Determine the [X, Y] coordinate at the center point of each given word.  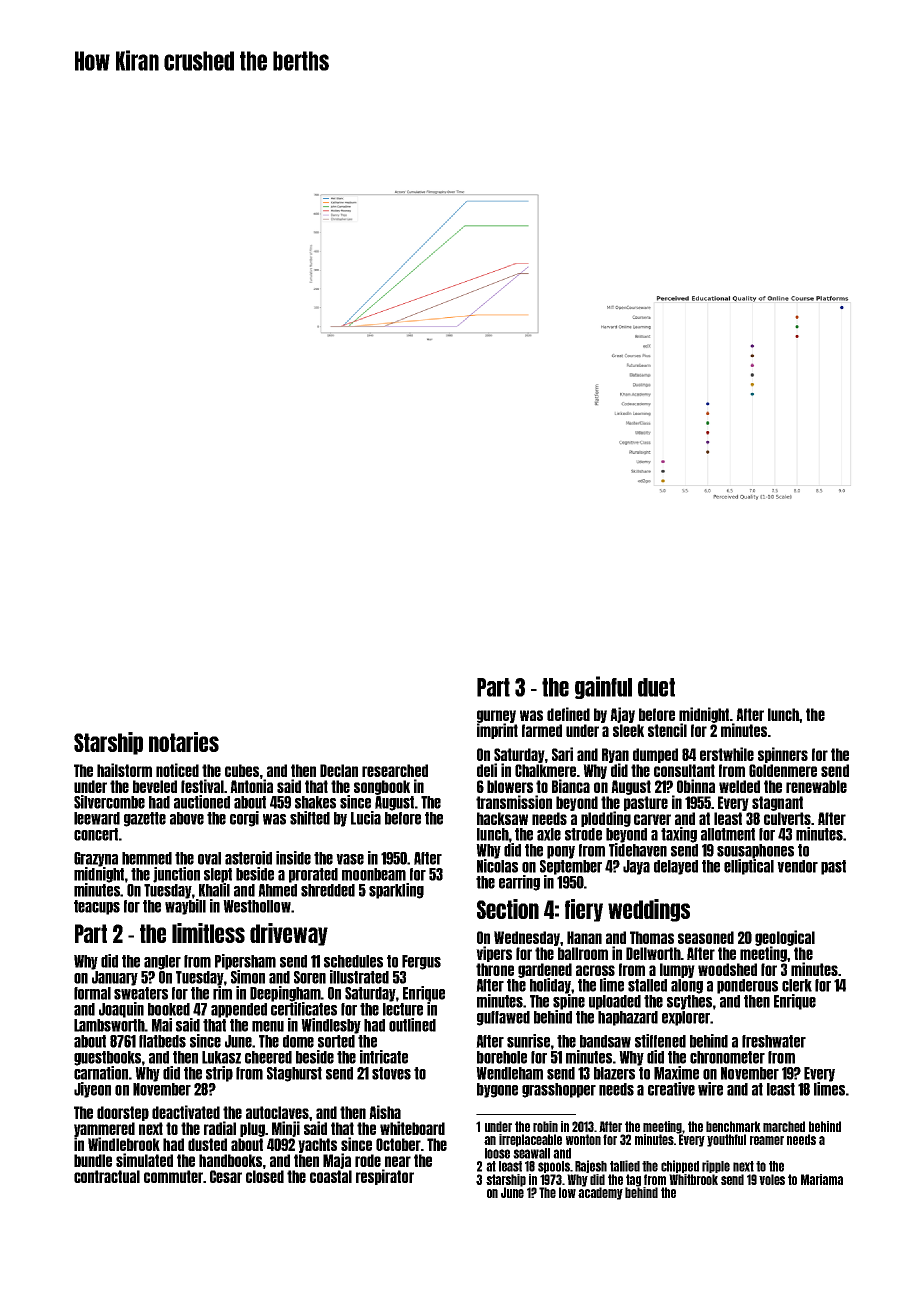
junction [176, 875]
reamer [767, 1140]
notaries [184, 742]
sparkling [396, 891]
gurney [496, 716]
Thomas [652, 937]
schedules [353, 961]
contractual [107, 1176]
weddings [649, 910]
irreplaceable [530, 1140]
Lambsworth [109, 1025]
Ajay [622, 715]
